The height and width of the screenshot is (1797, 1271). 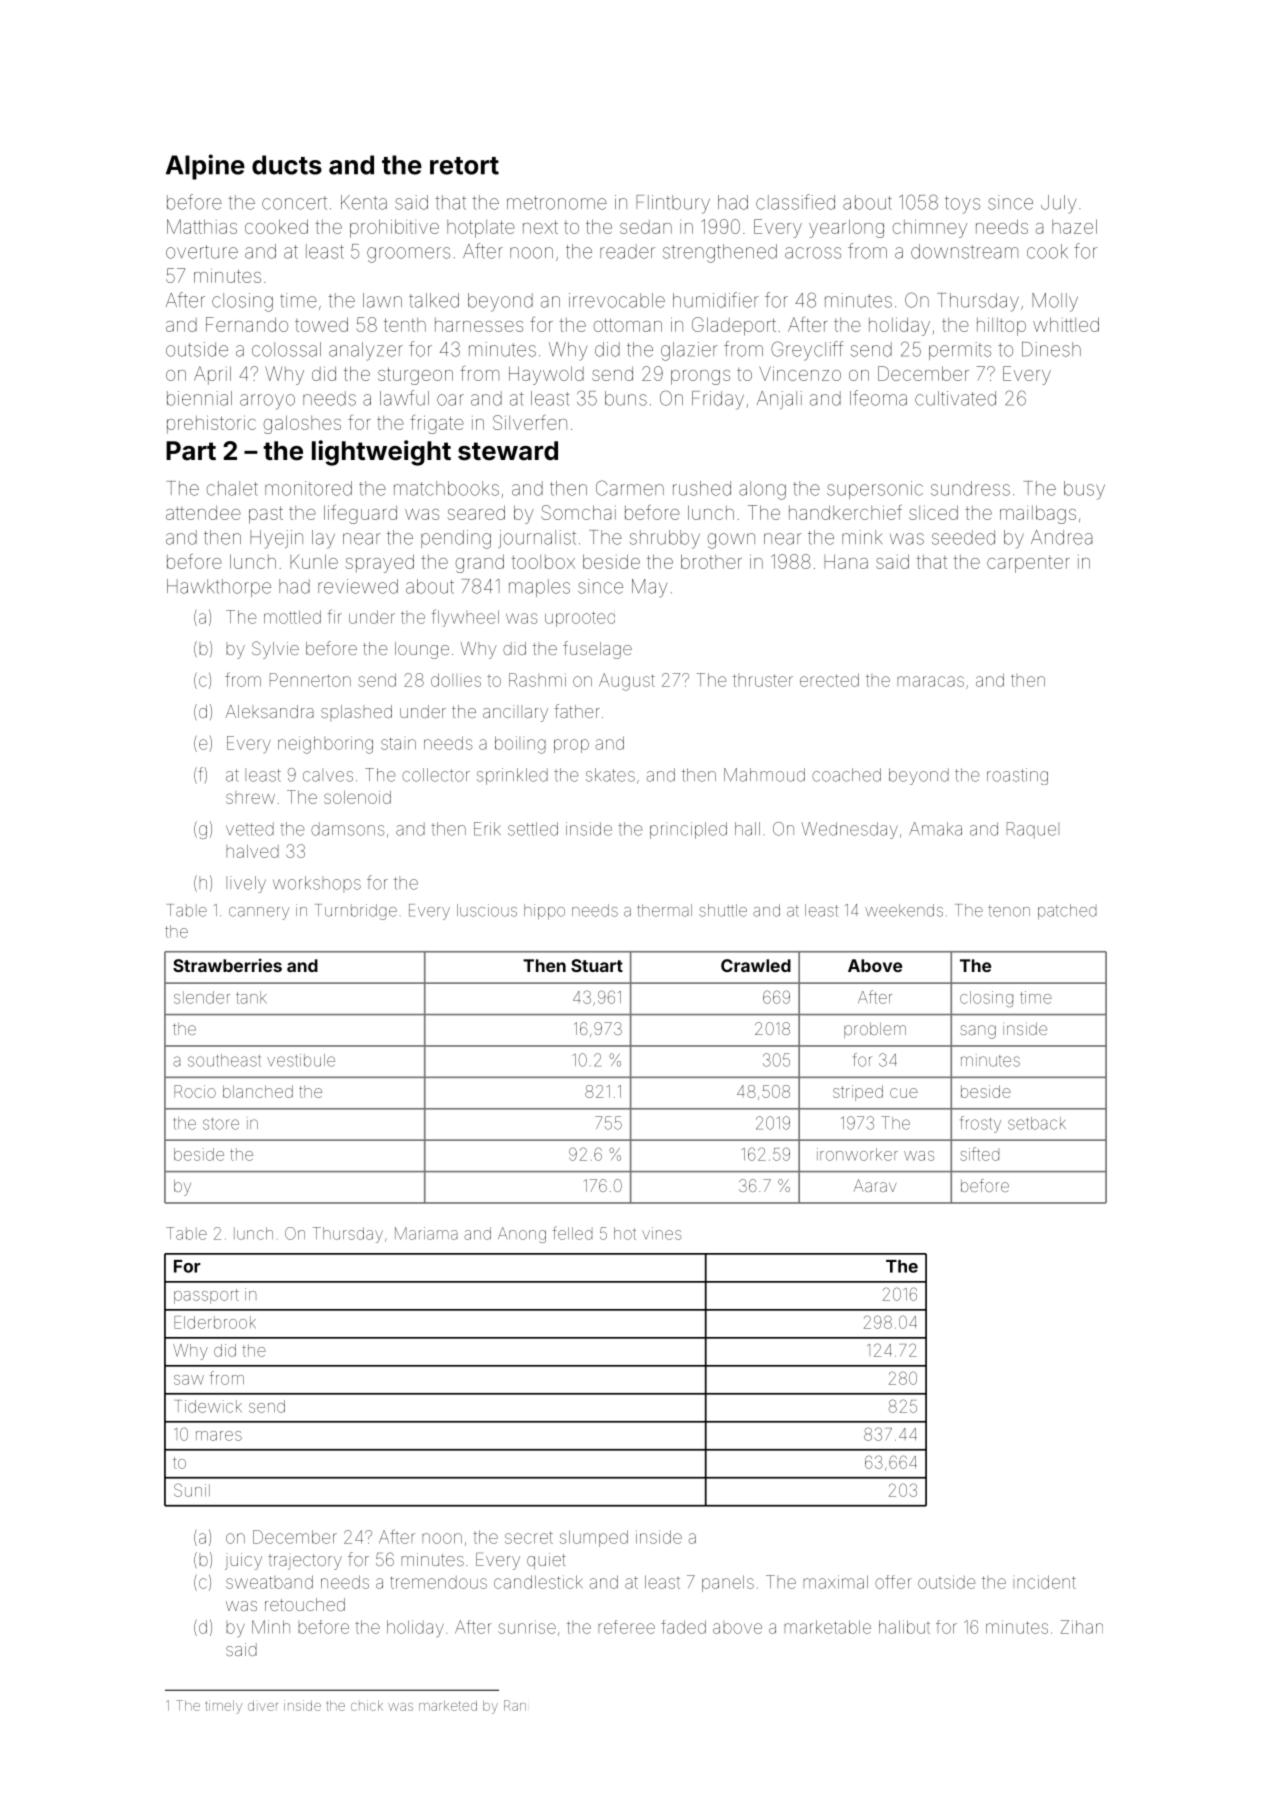 What do you see at coordinates (250, 797) in the screenshot?
I see `shrew` at bounding box center [250, 797].
